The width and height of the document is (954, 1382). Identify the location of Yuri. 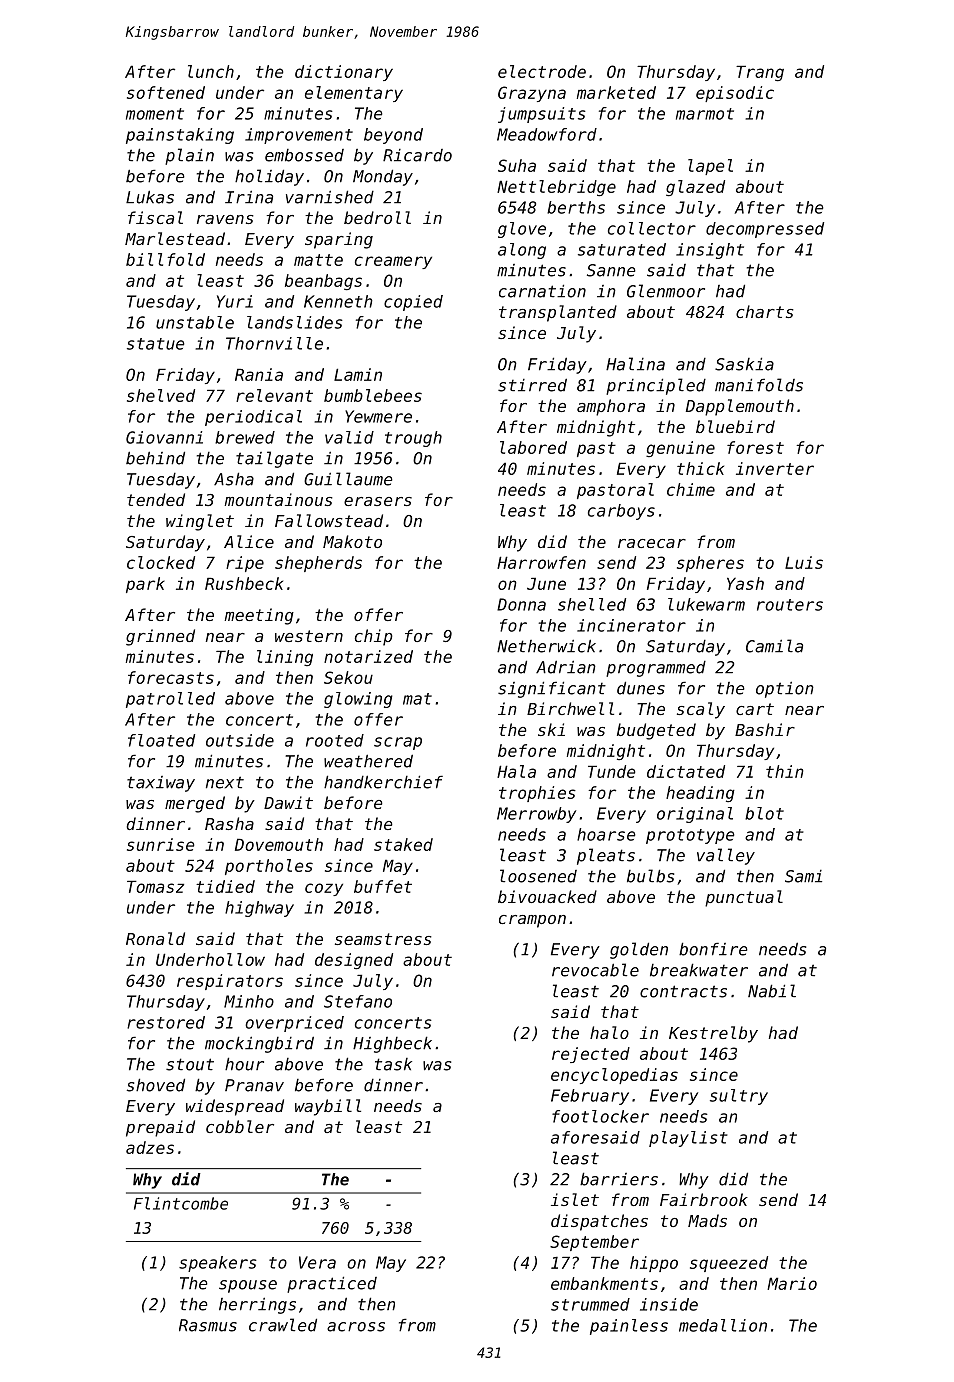
(235, 301).
